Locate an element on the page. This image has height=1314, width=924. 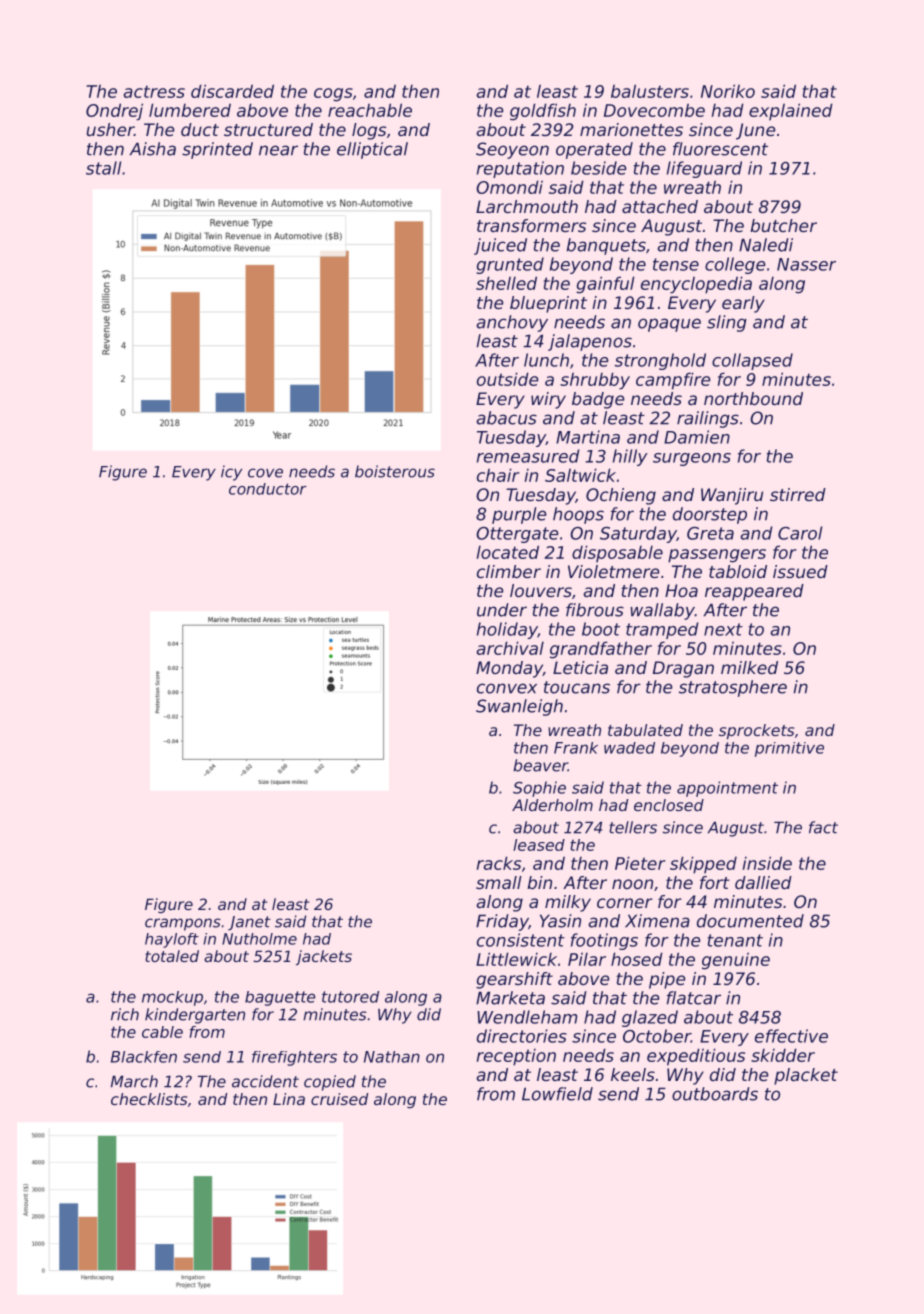
stall is located at coordinates (103, 168).
